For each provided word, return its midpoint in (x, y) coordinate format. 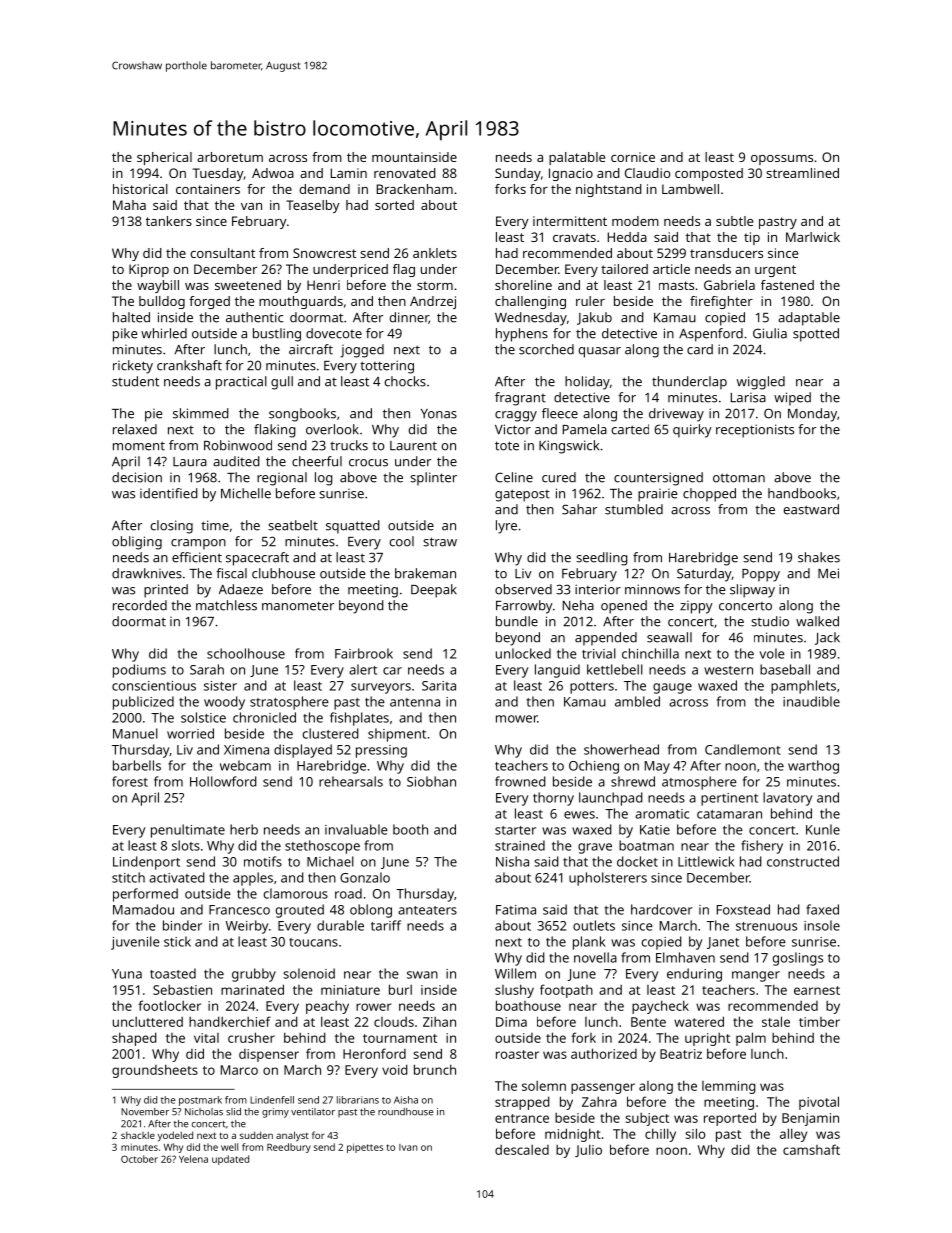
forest (130, 781)
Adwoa (273, 173)
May (657, 767)
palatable (577, 158)
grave (595, 848)
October (139, 1159)
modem (635, 221)
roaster (517, 1054)
